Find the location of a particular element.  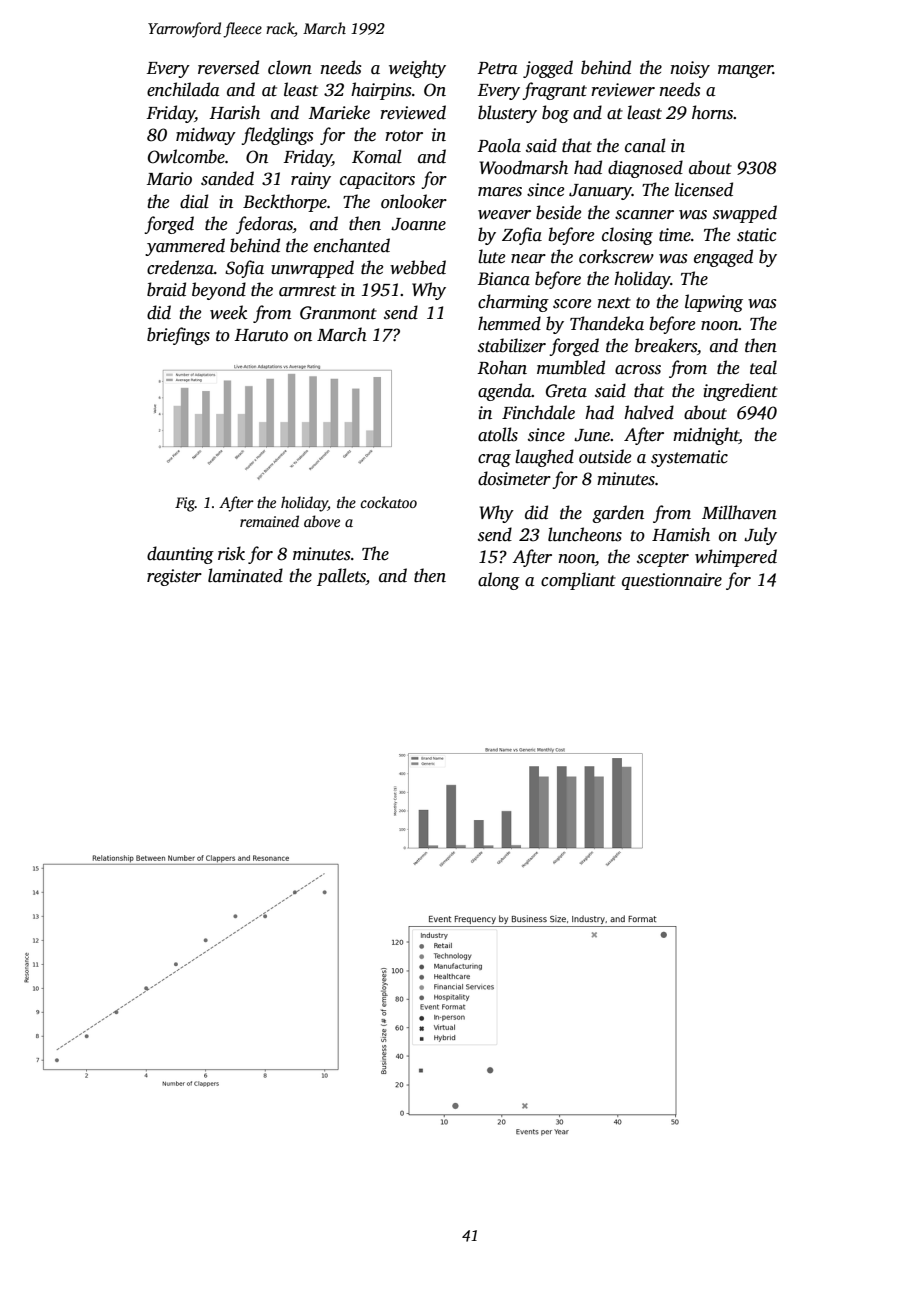

fedoras is located at coordinates (264, 225).
